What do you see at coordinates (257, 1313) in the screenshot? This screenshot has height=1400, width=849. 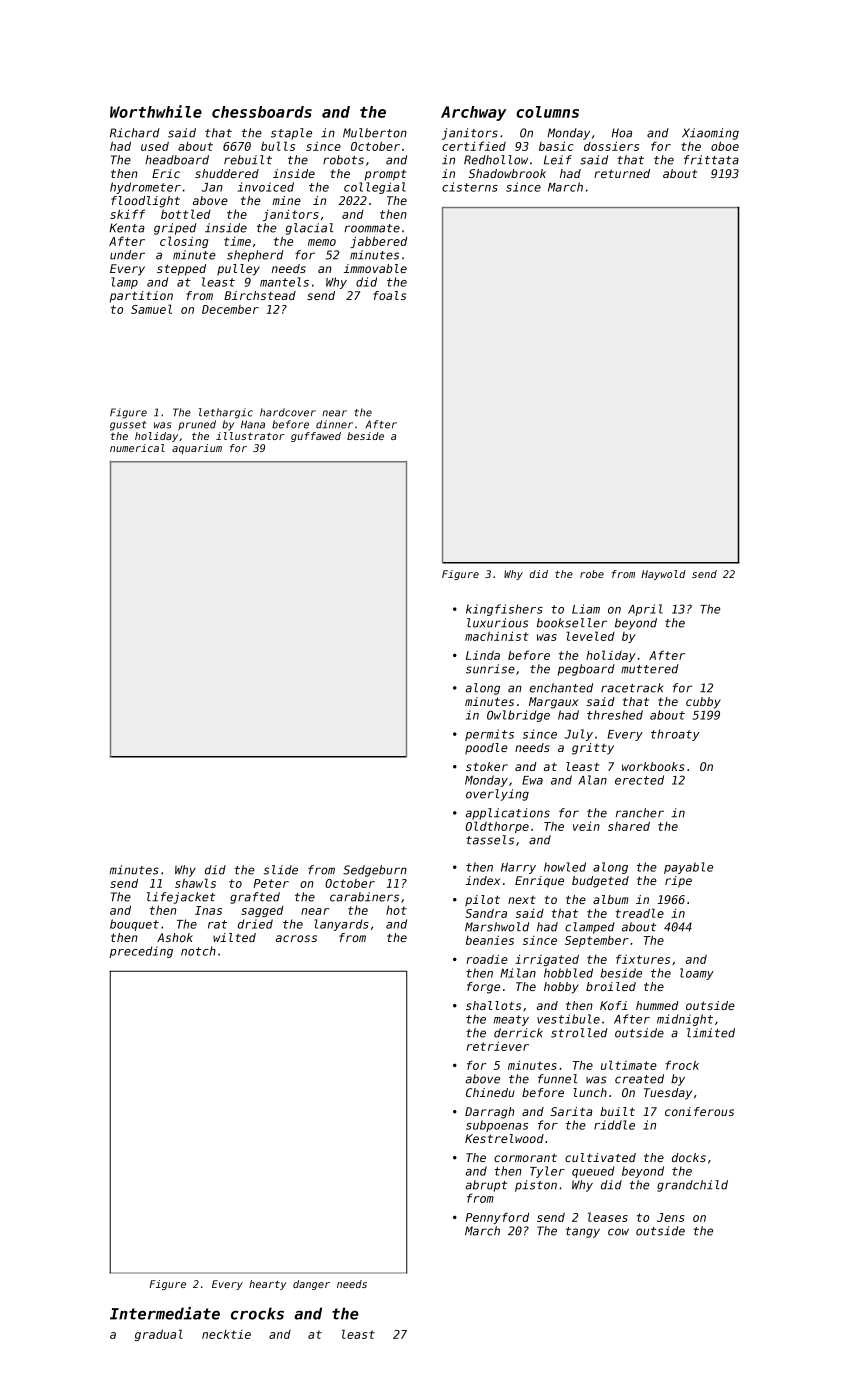 I see `crocks` at bounding box center [257, 1313].
